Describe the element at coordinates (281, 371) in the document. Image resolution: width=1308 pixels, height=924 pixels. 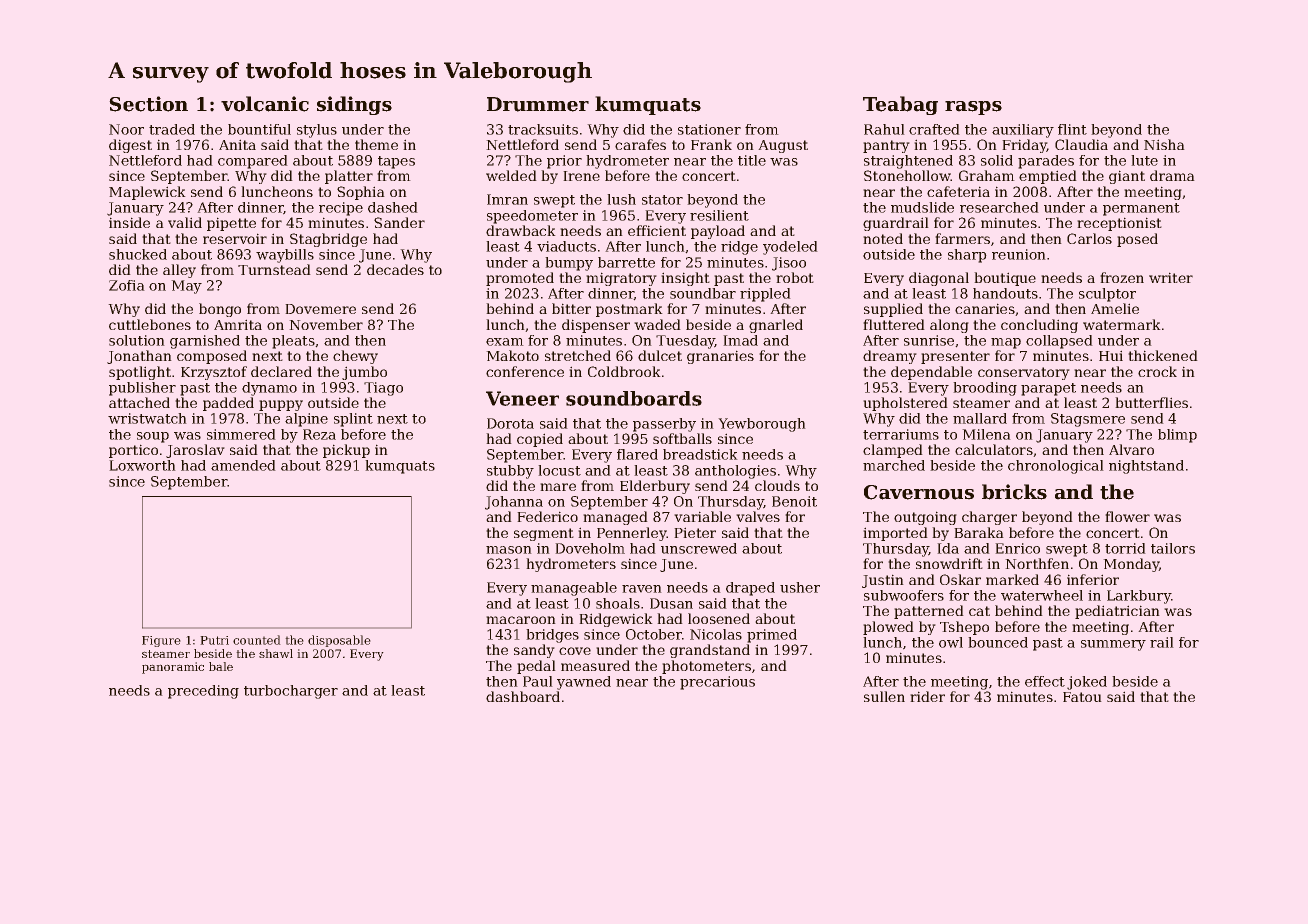
I see `declared` at that location.
